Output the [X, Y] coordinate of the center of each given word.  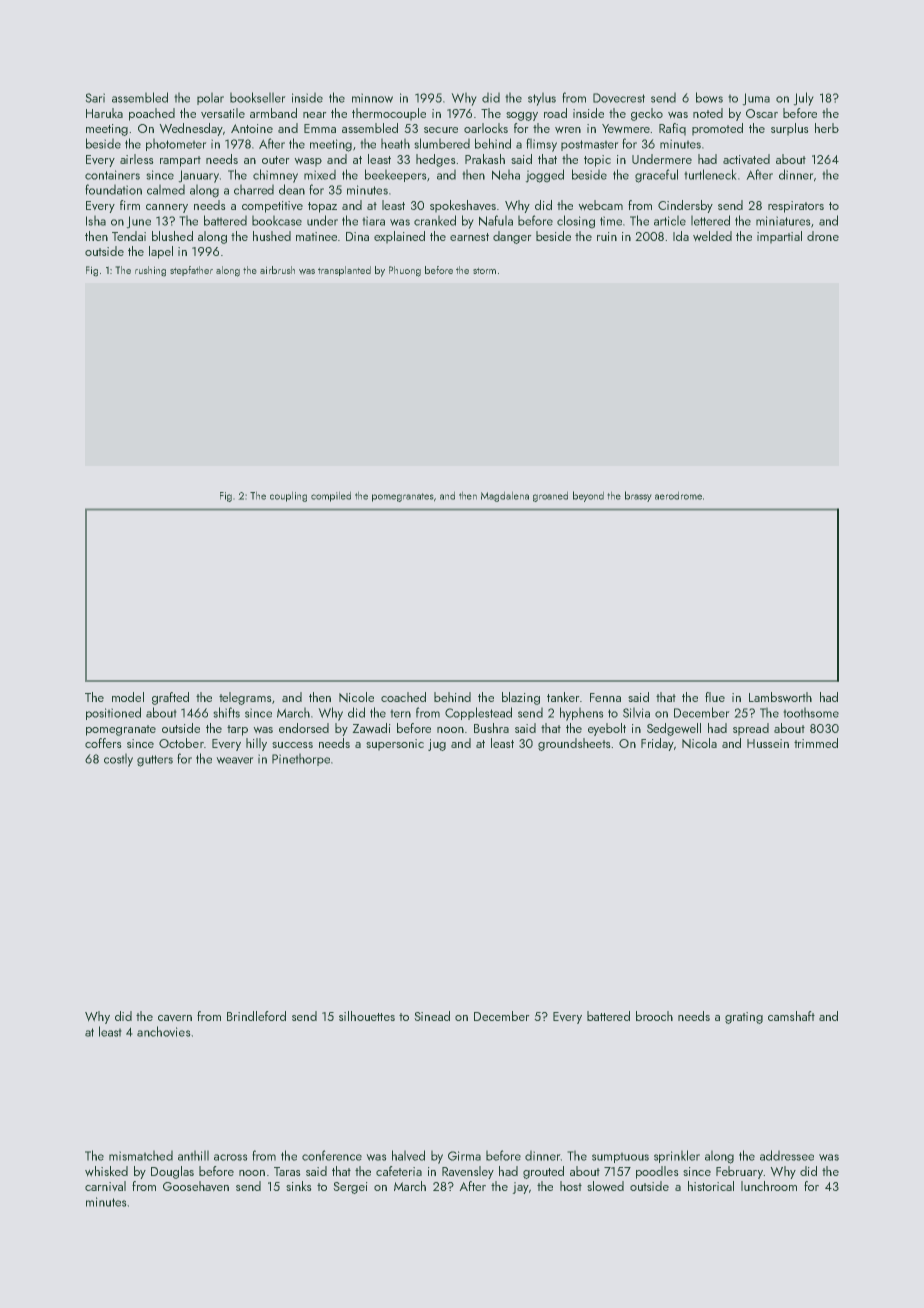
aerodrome [678, 495]
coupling [288, 496]
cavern [175, 1018]
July [803, 99]
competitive [272, 207]
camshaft [791, 1016]
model [128, 697]
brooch [654, 1016]
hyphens [582, 714]
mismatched [141, 1155]
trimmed [816, 743]
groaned [550, 496]
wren [568, 130]
